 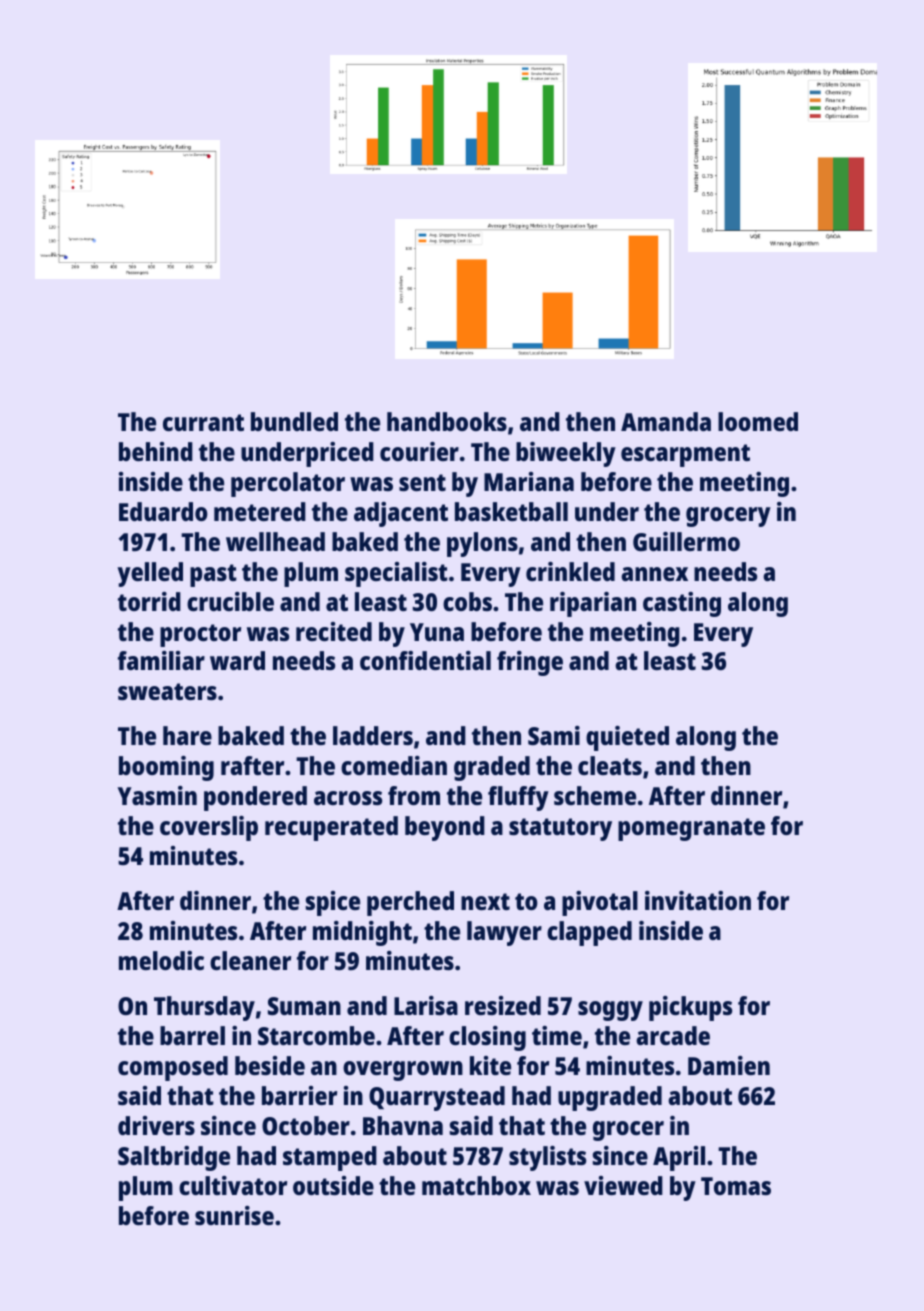 I want to click on Damien, so click(x=729, y=1065).
